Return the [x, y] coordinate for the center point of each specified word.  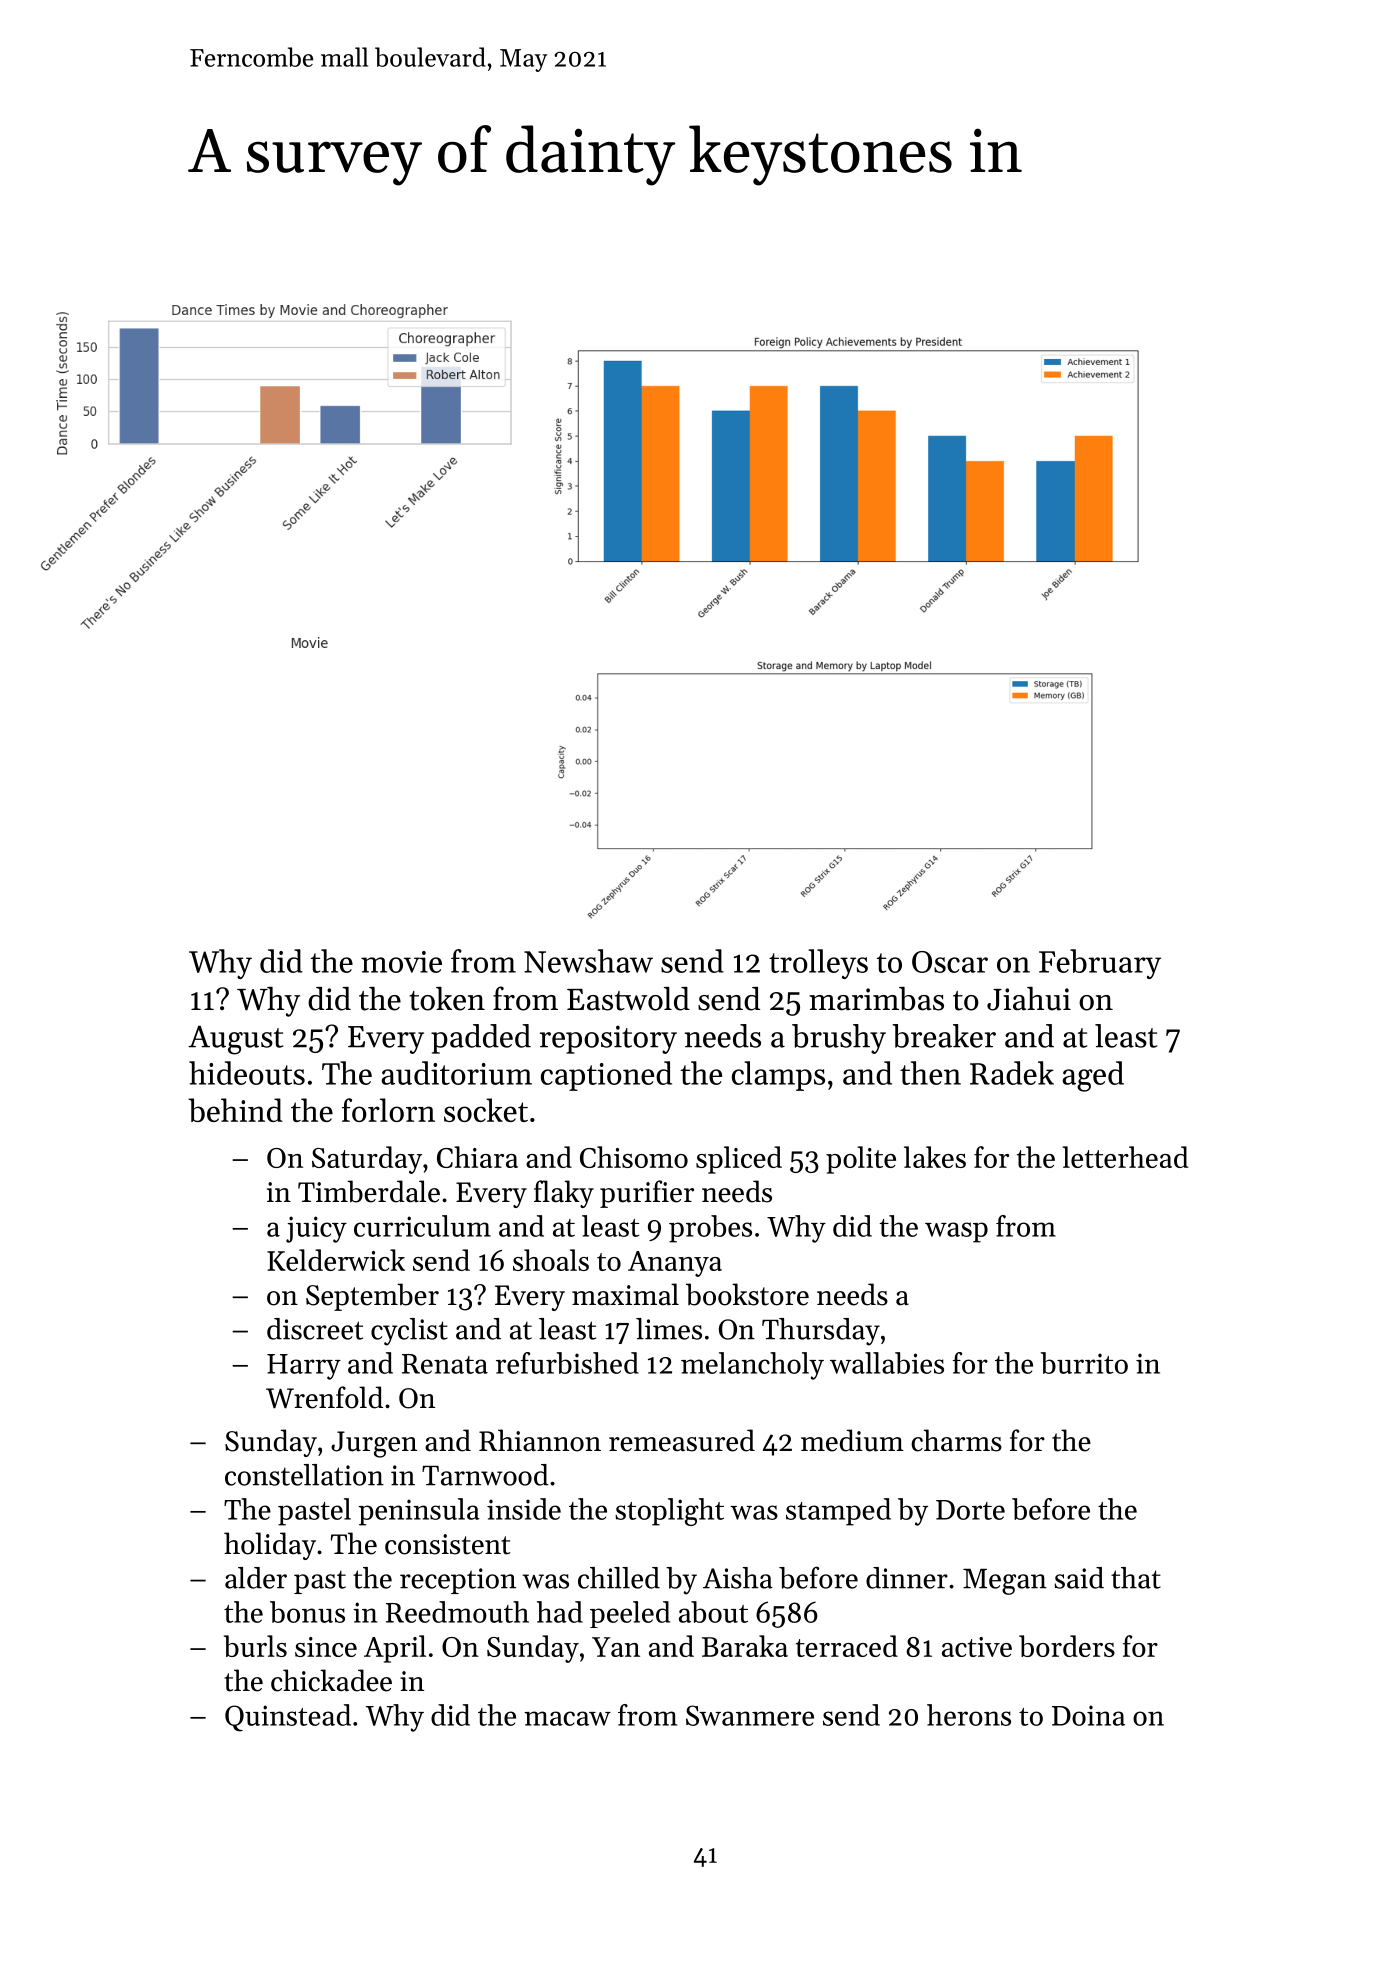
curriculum [422, 1226]
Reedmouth [457, 1612]
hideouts [247, 1073]
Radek [1012, 1073]
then [930, 1073]
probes [710, 1229]
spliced [739, 1160]
